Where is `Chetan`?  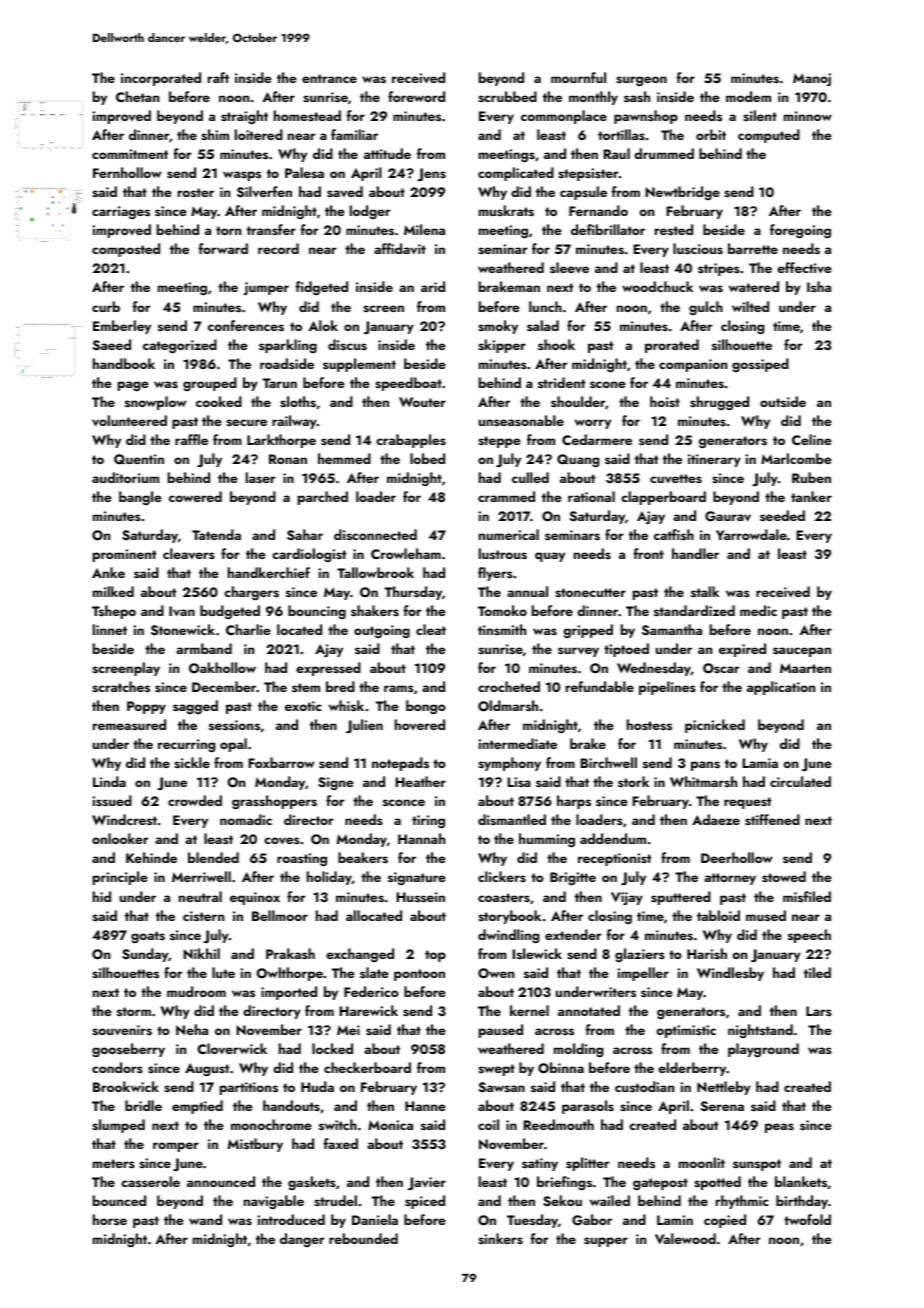
Chetan is located at coordinates (137, 96).
